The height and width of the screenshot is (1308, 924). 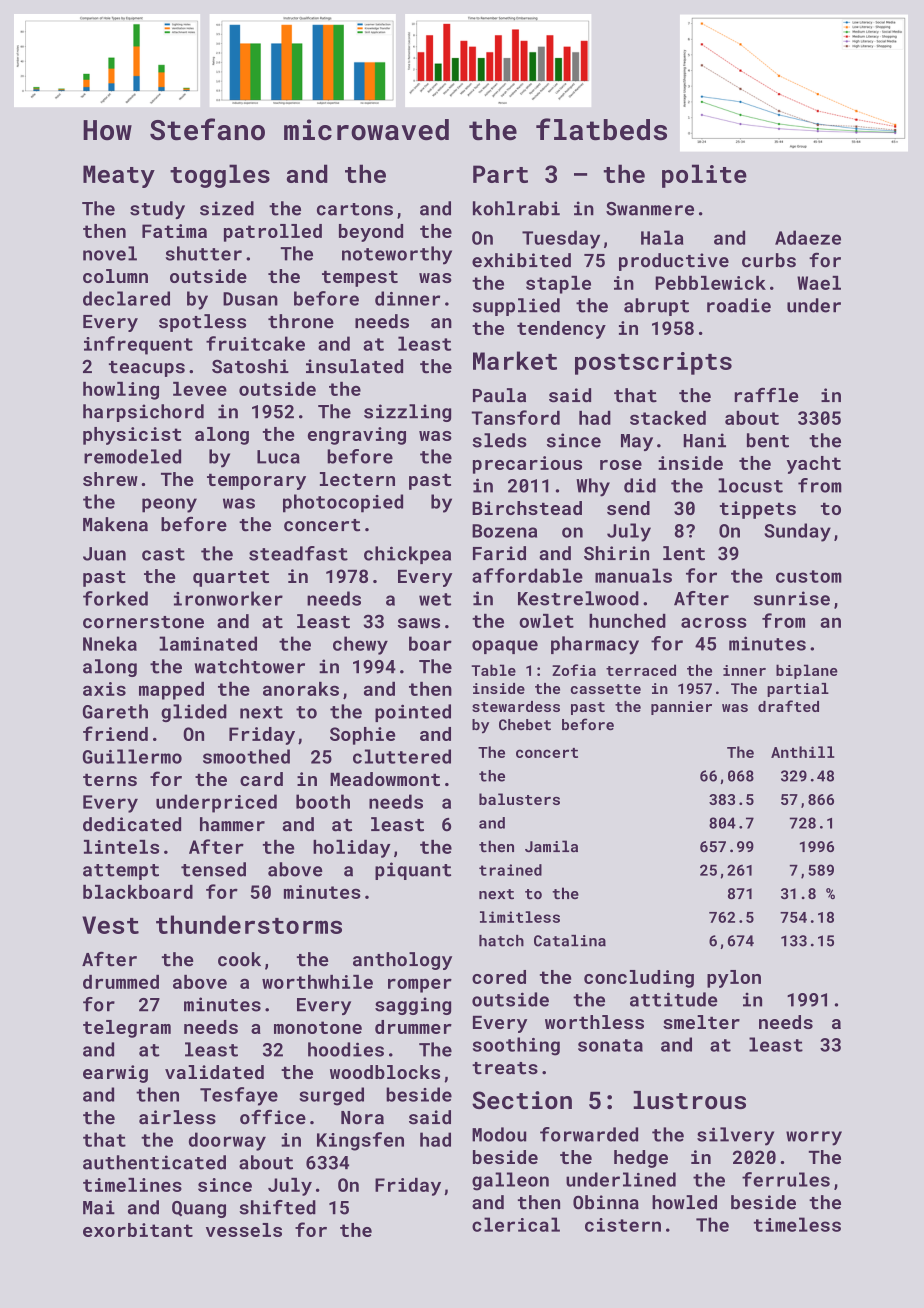 What do you see at coordinates (766, 395) in the screenshot?
I see `raffle` at bounding box center [766, 395].
